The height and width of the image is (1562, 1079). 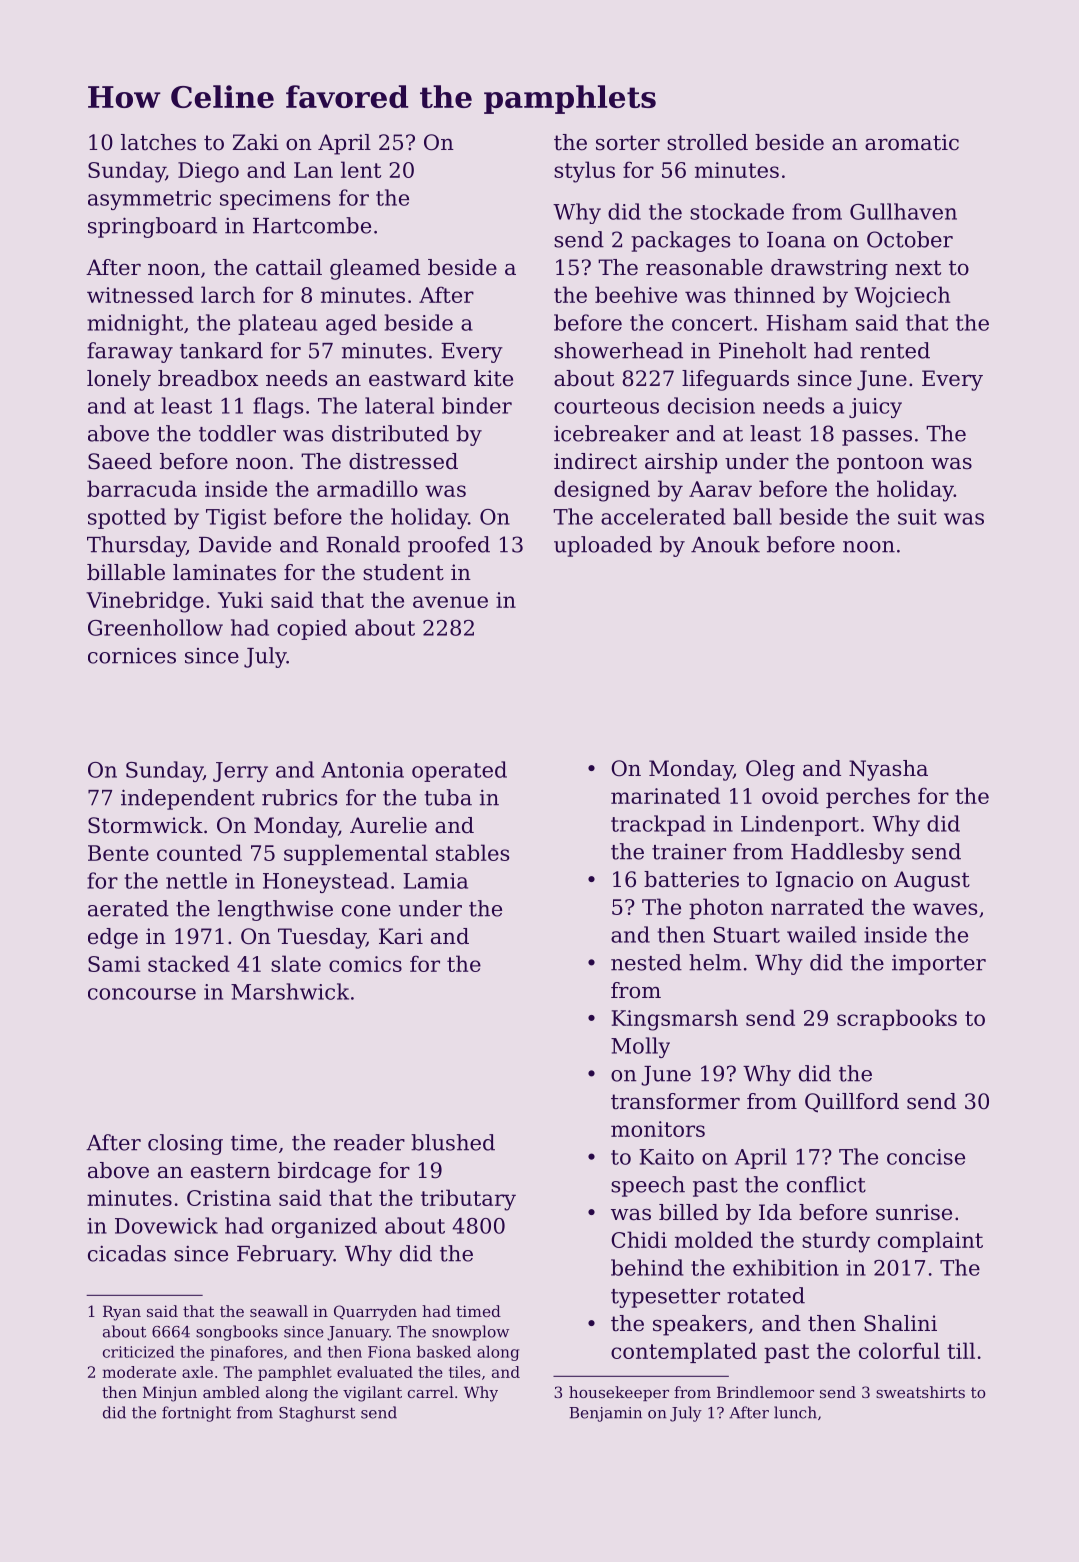 What do you see at coordinates (932, 881) in the image?
I see `August` at bounding box center [932, 881].
